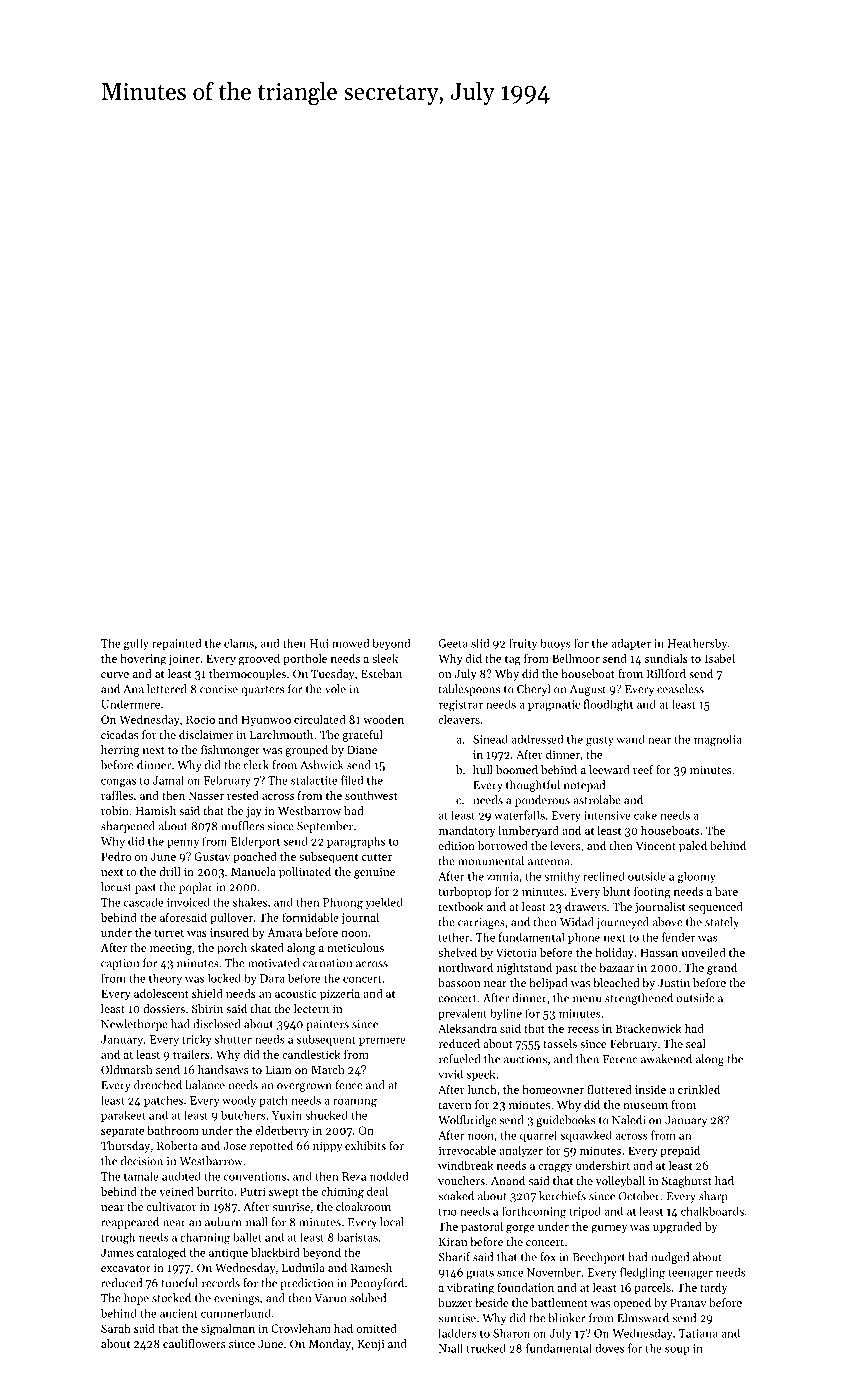  What do you see at coordinates (311, 1054) in the screenshot?
I see `candlestick` at bounding box center [311, 1054].
